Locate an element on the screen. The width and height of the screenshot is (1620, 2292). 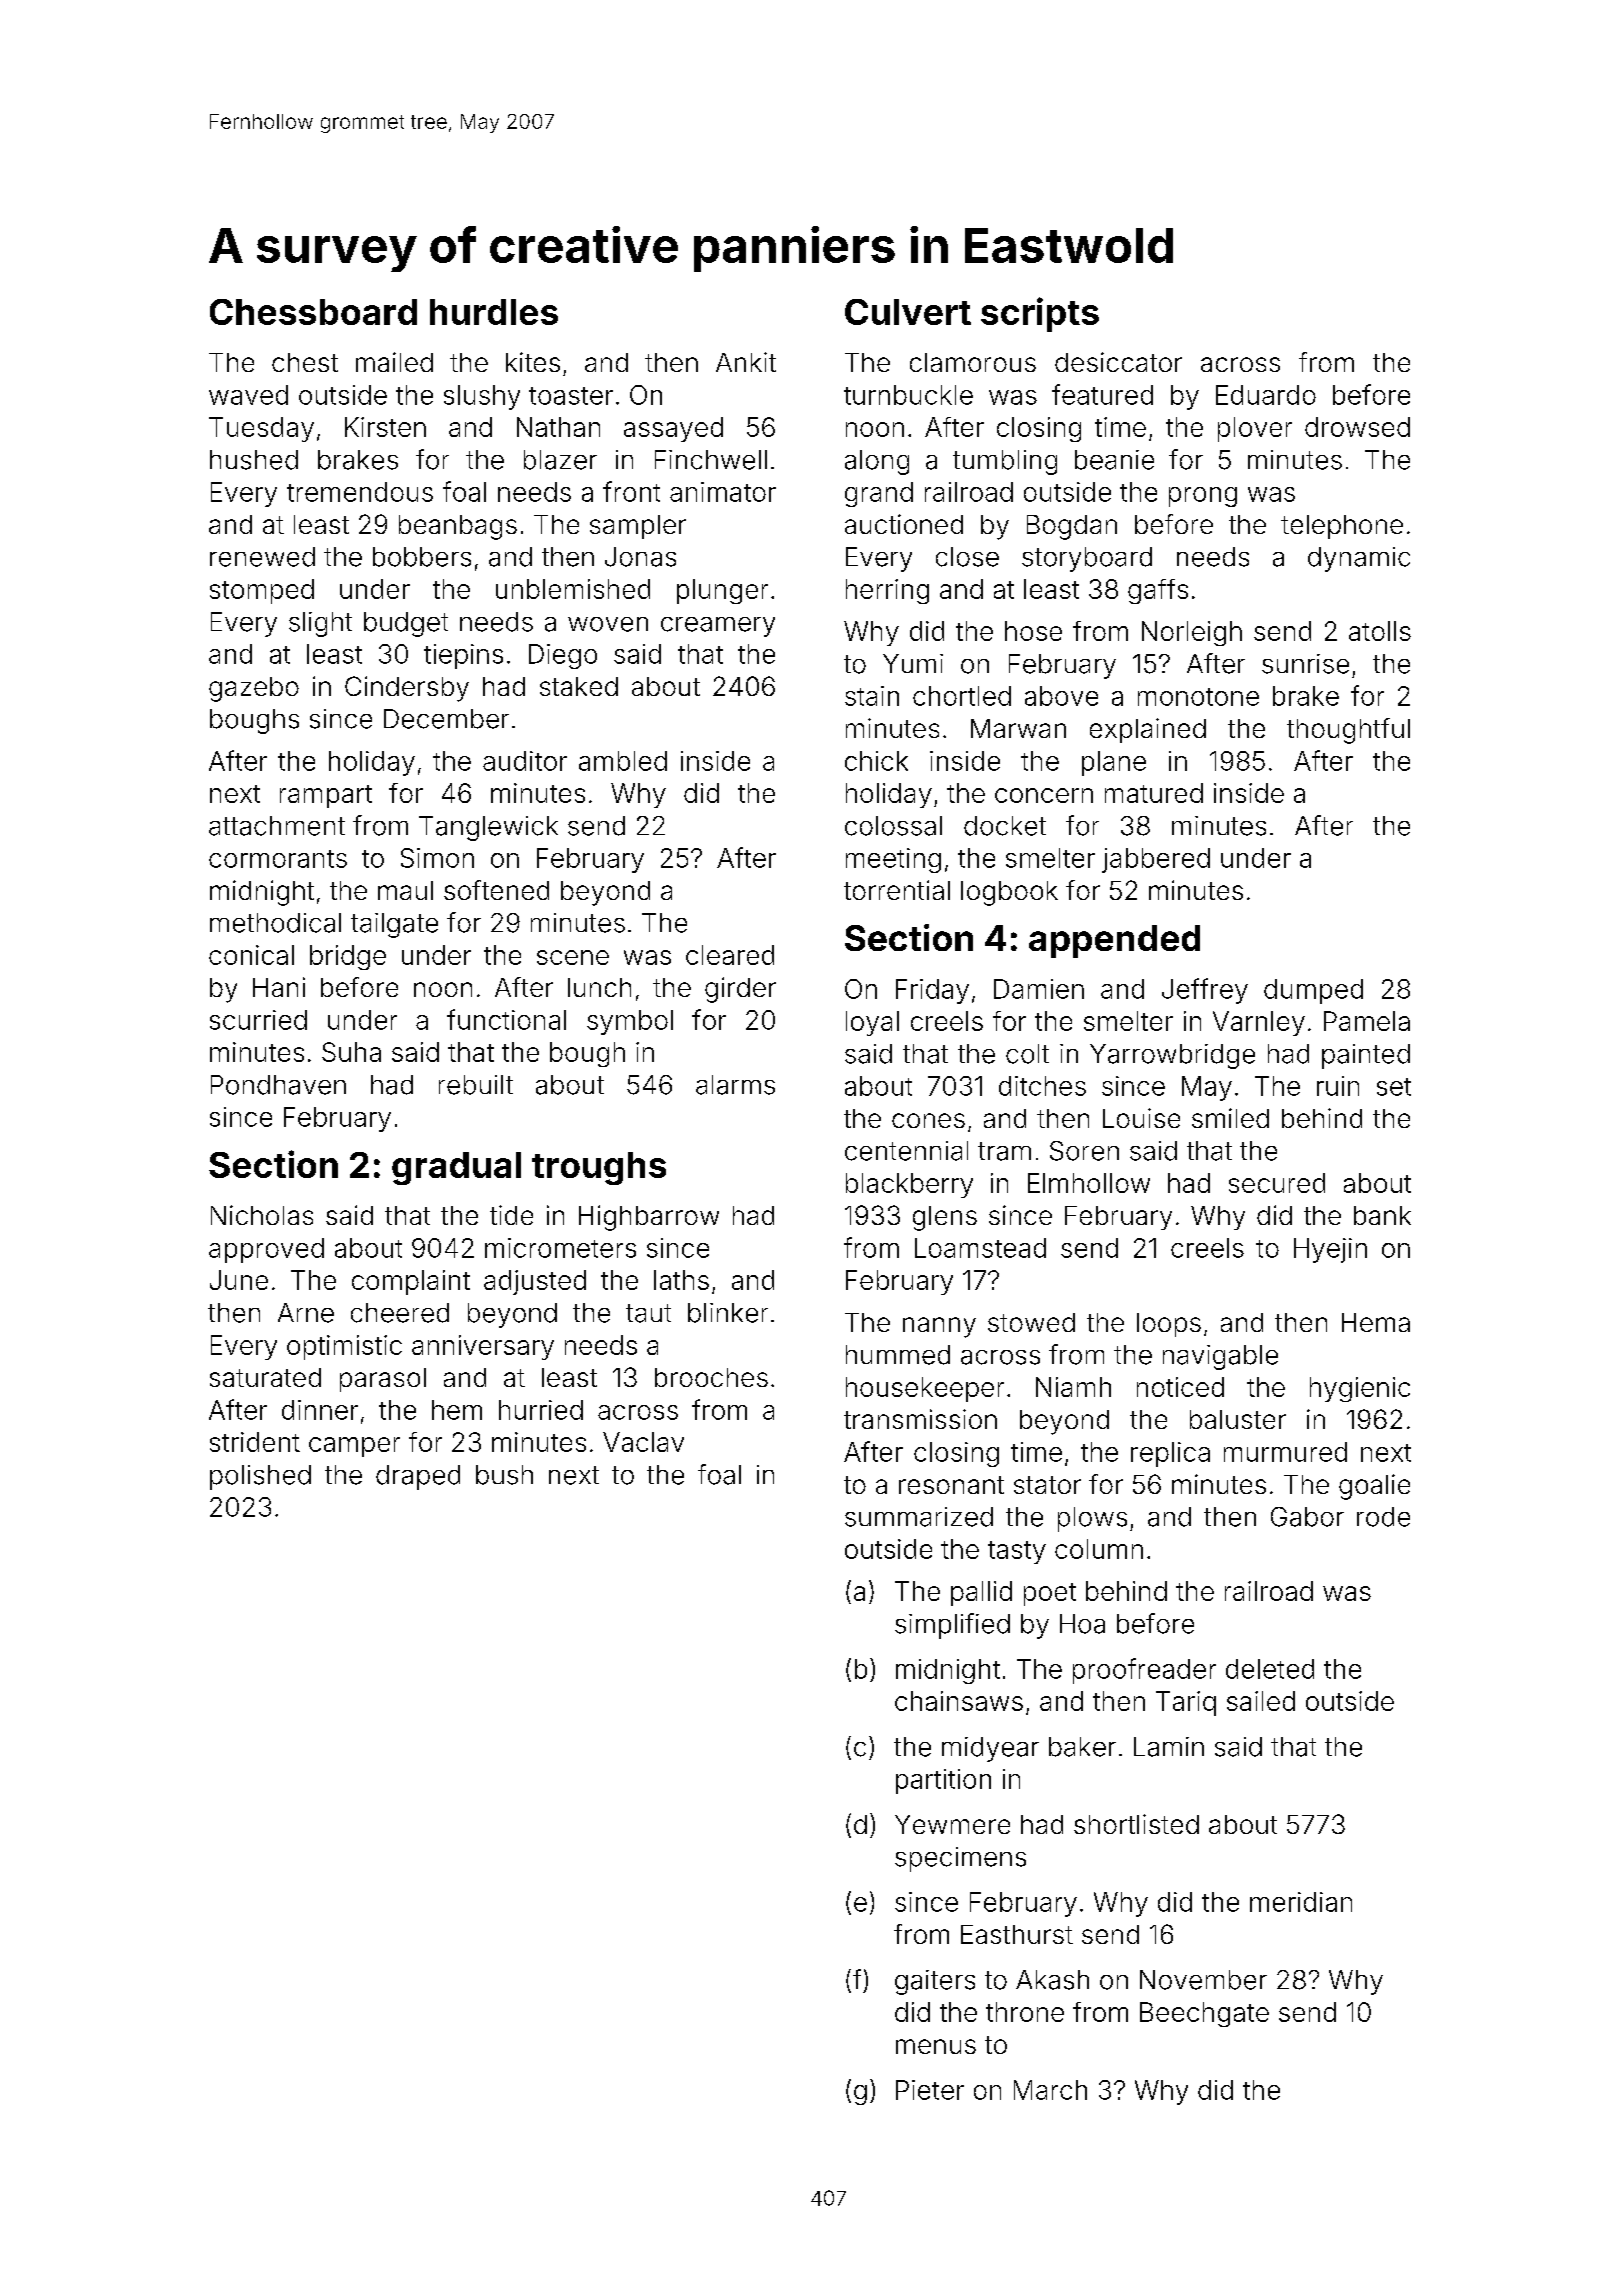
logbook is located at coordinates (1009, 893).
